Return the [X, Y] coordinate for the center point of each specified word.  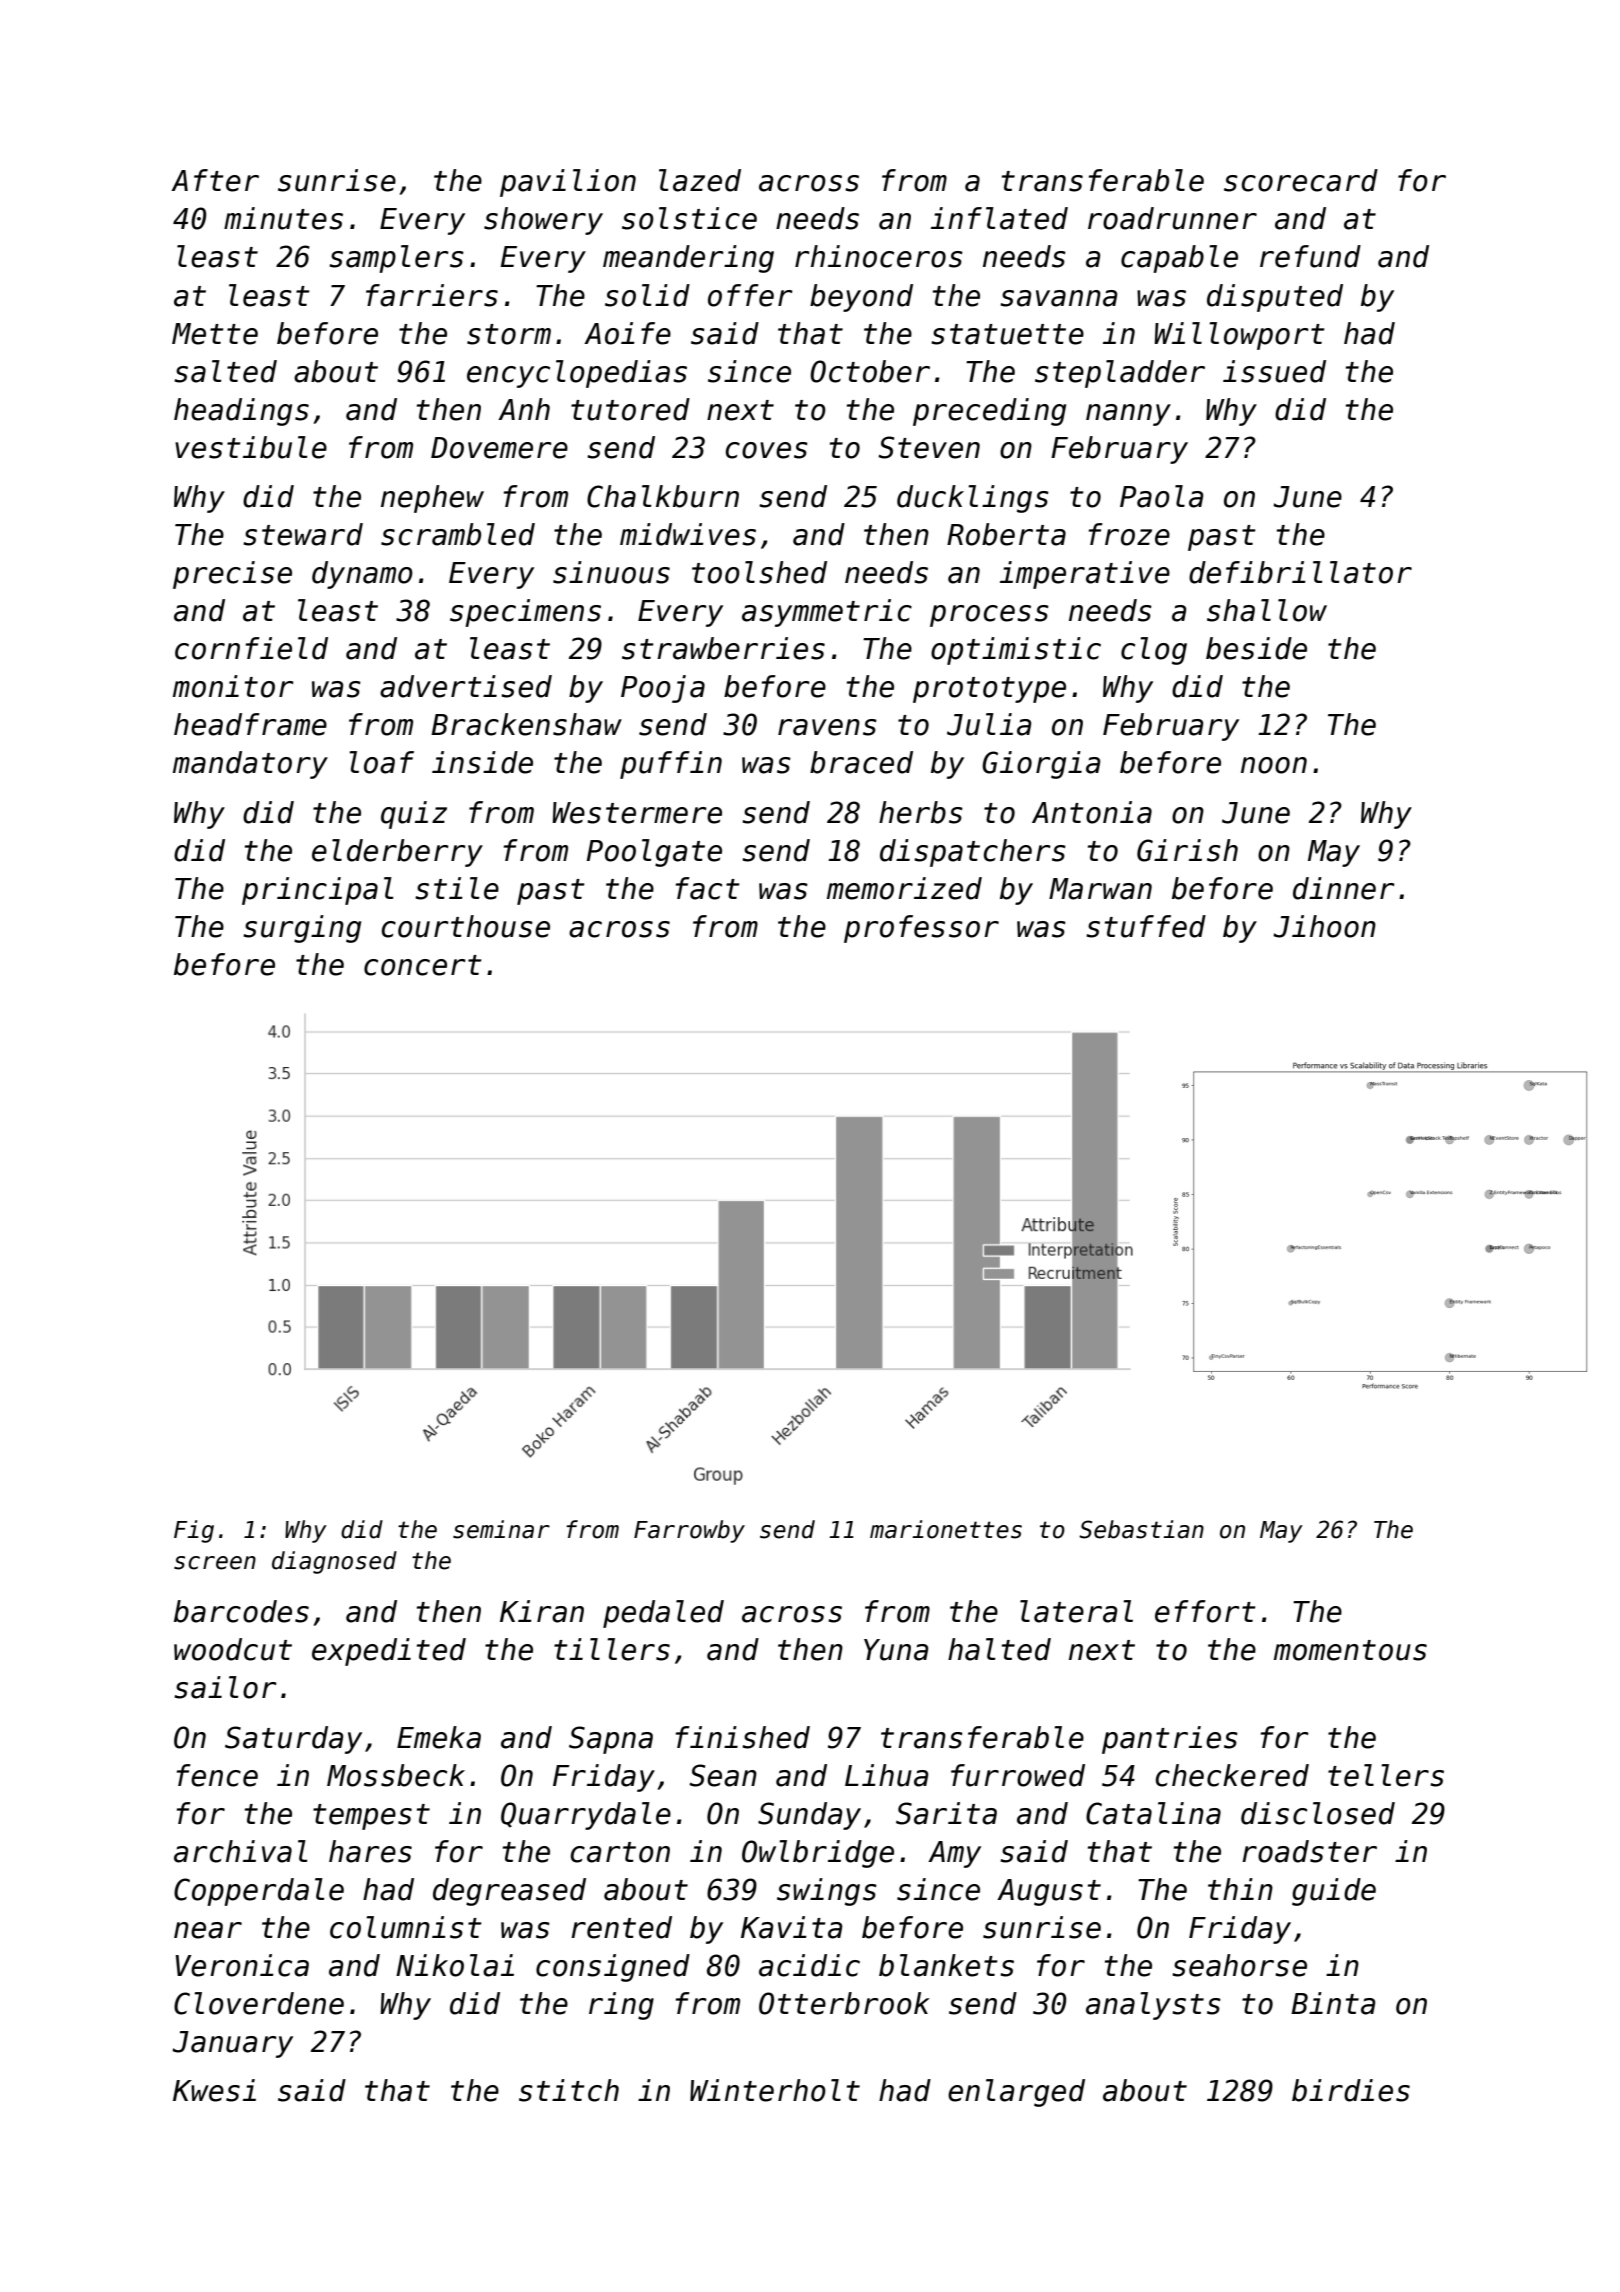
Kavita [791, 1927]
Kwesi [214, 2090]
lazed [700, 180]
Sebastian [1141, 1529]
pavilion [568, 183]
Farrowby [689, 1531]
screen [215, 1563]
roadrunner [1172, 218]
